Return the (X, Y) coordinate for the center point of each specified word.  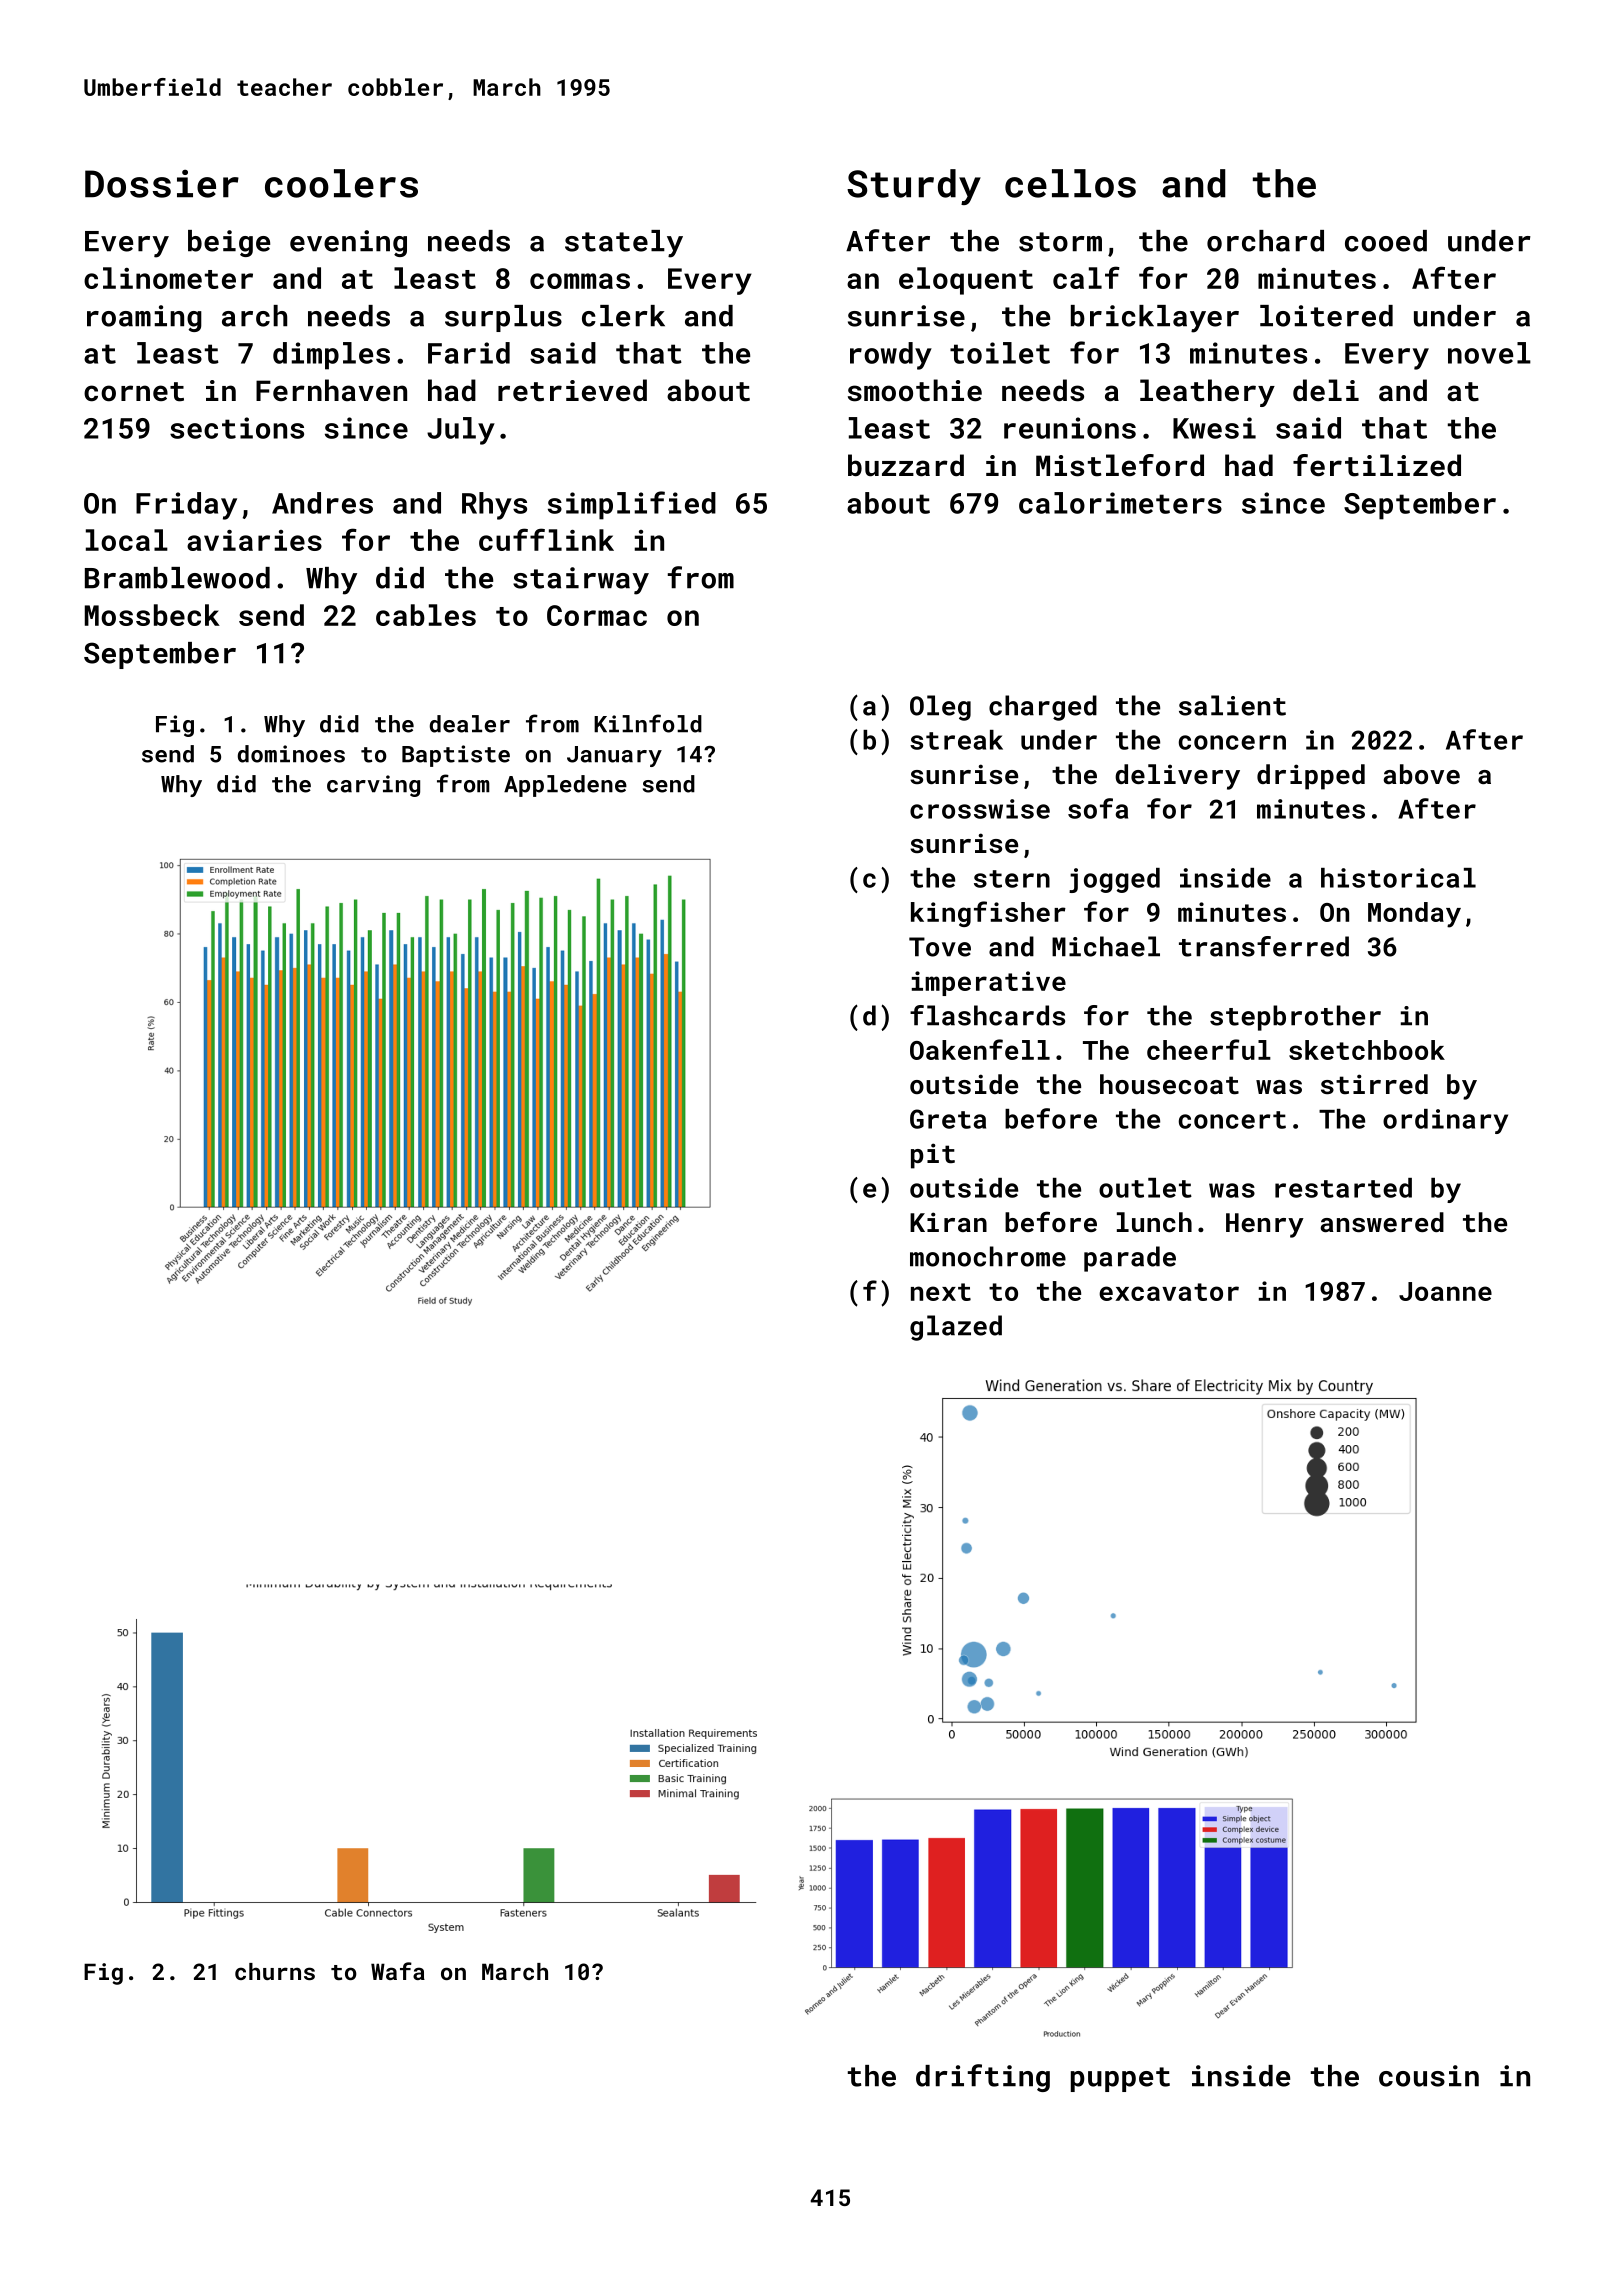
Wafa (398, 1971)
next (941, 1292)
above (1422, 774)
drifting (983, 2078)
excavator (1169, 1292)
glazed (956, 1328)
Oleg (940, 708)
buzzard (906, 465)
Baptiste (456, 756)
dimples (331, 356)
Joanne (1445, 1291)
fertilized (1377, 465)
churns (275, 1971)
